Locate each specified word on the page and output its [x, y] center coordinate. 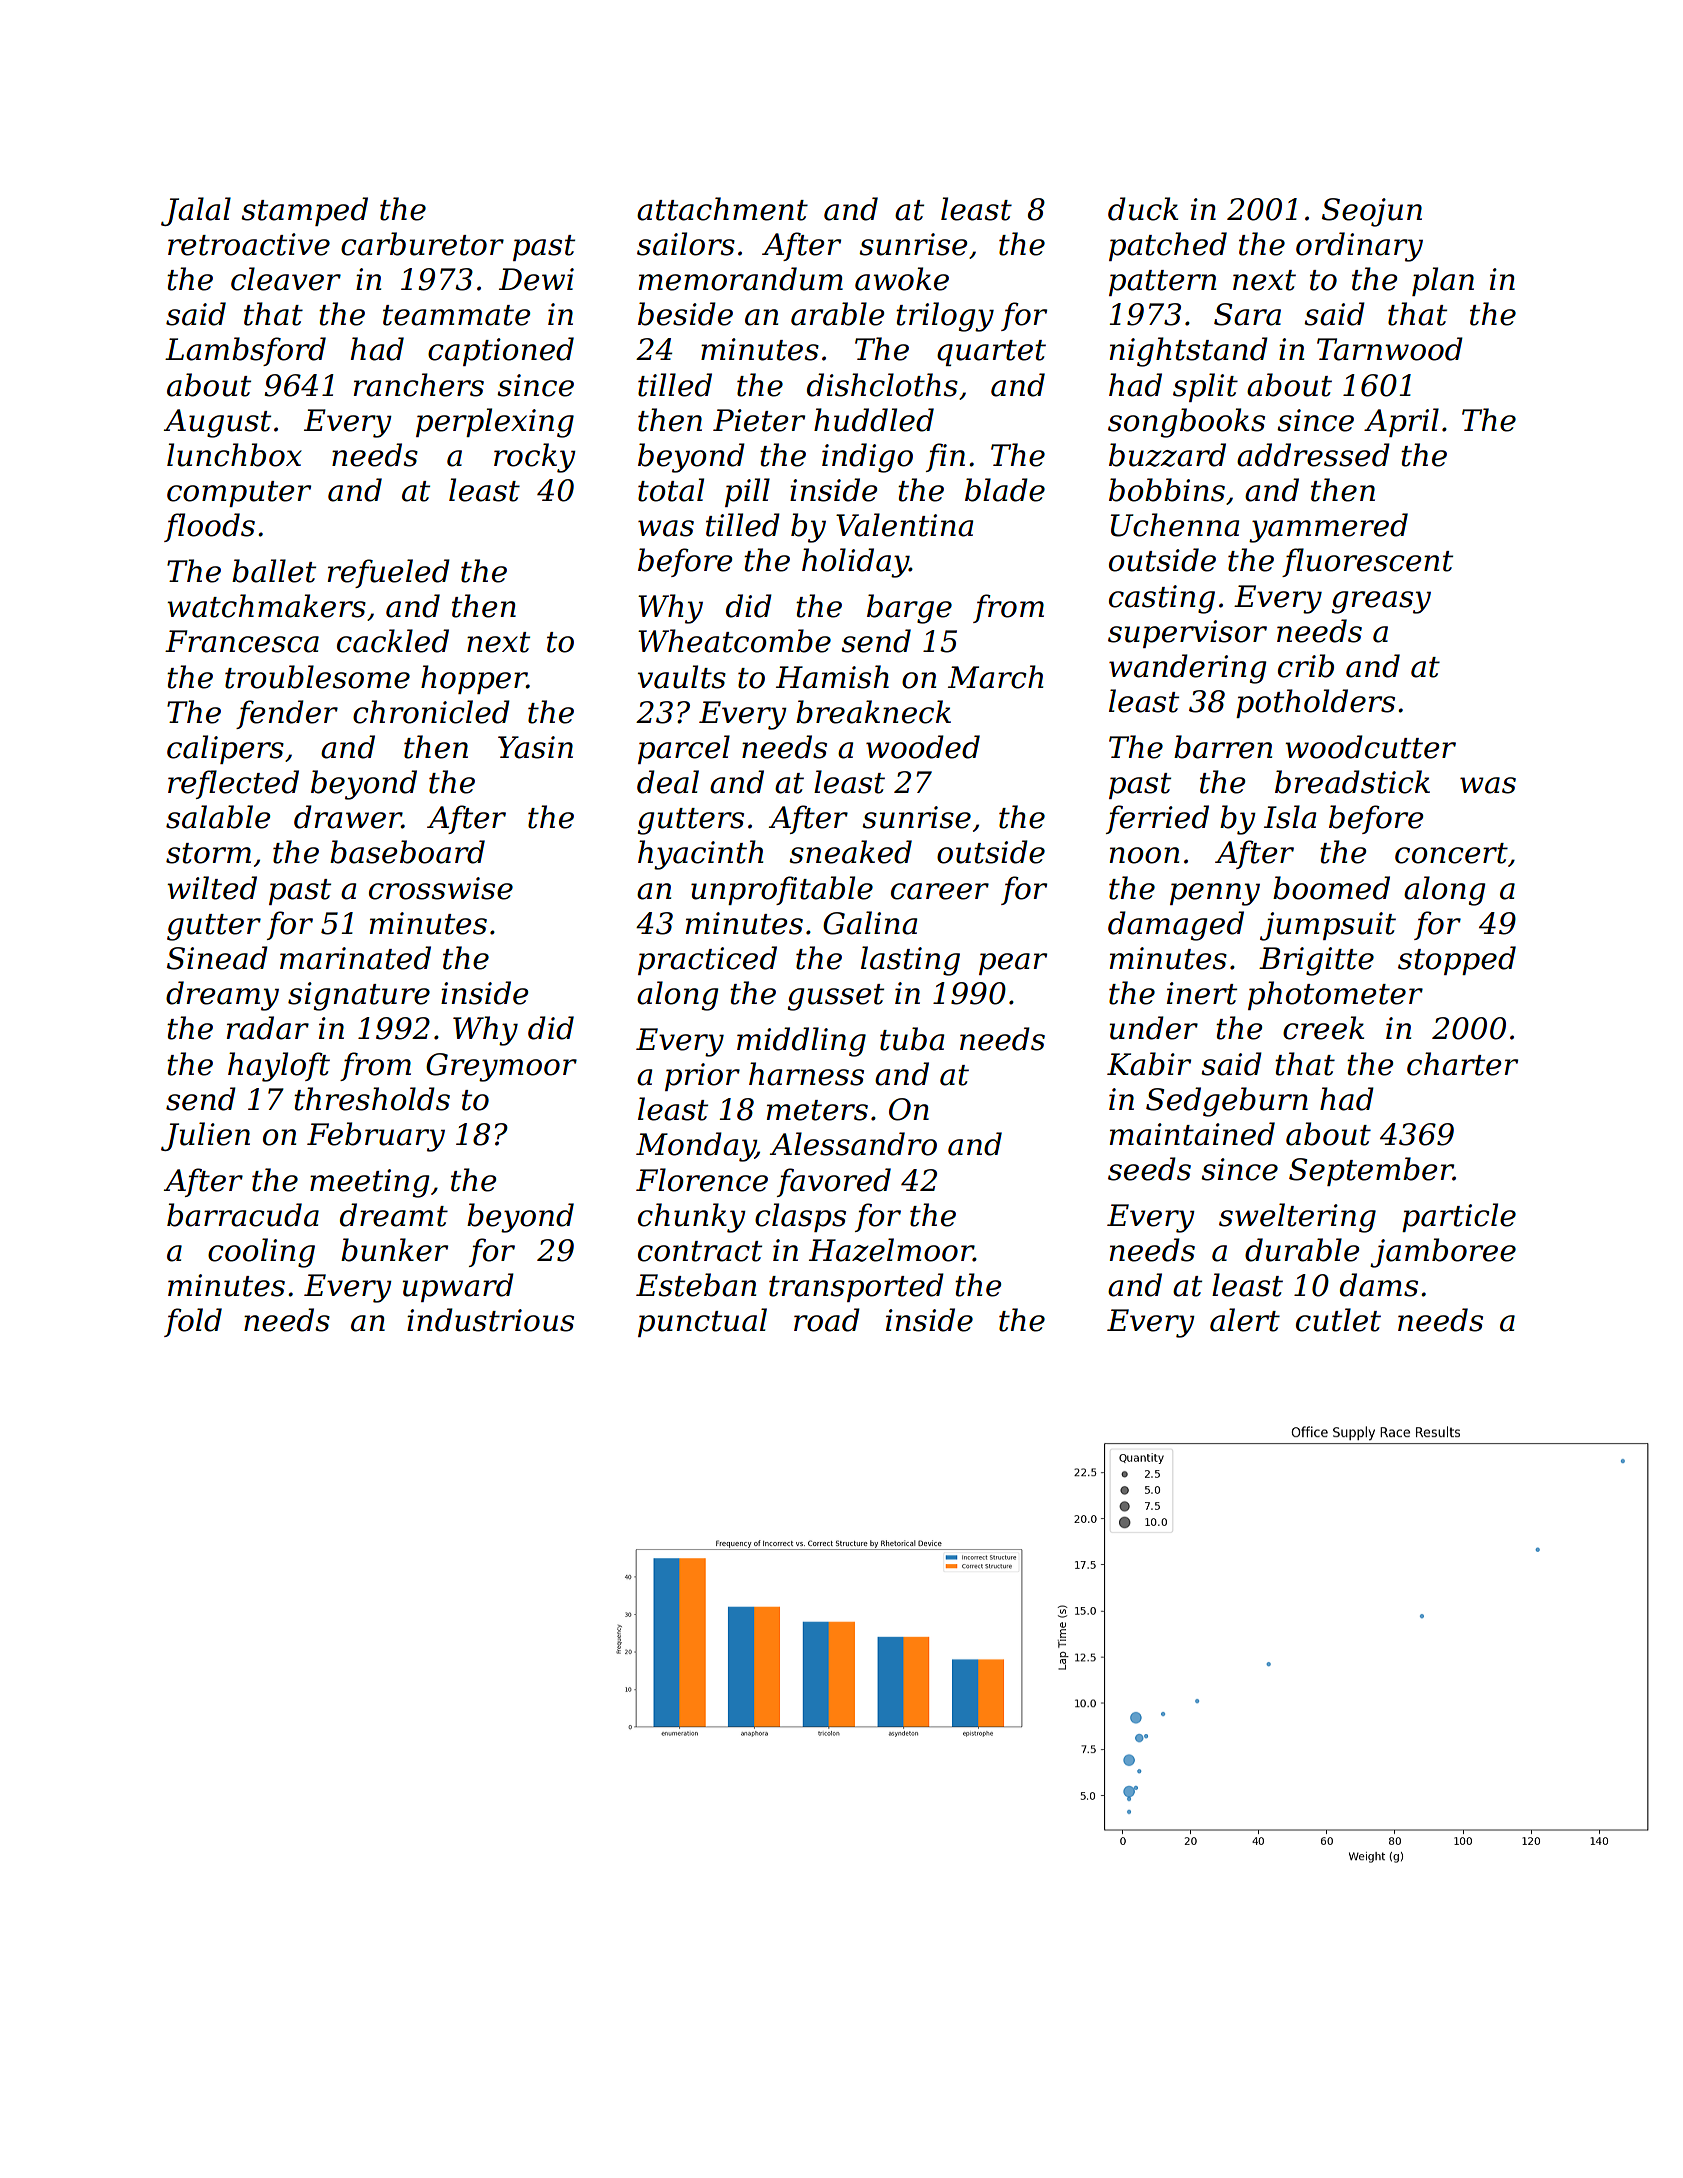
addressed [1313, 455]
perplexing [495, 423]
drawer [348, 817]
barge [909, 609]
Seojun [1372, 212]
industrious [490, 1320]
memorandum [741, 279]
